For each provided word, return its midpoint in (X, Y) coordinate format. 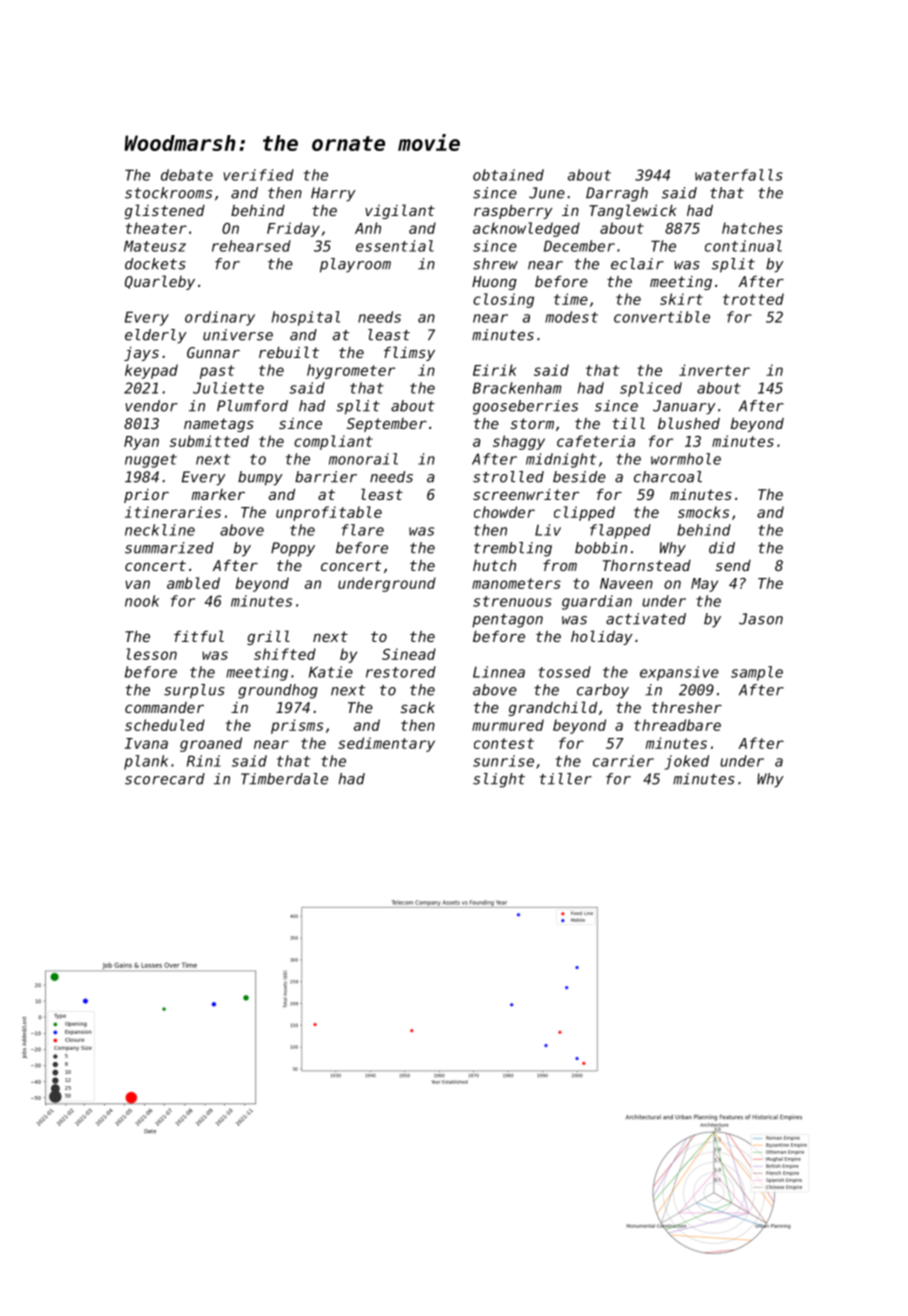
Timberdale (284, 779)
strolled (508, 477)
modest (571, 317)
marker (218, 494)
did (722, 548)
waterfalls (739, 175)
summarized (169, 548)
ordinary (220, 318)
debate (187, 175)
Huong (494, 283)
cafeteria (596, 441)
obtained (508, 175)
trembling (513, 549)
